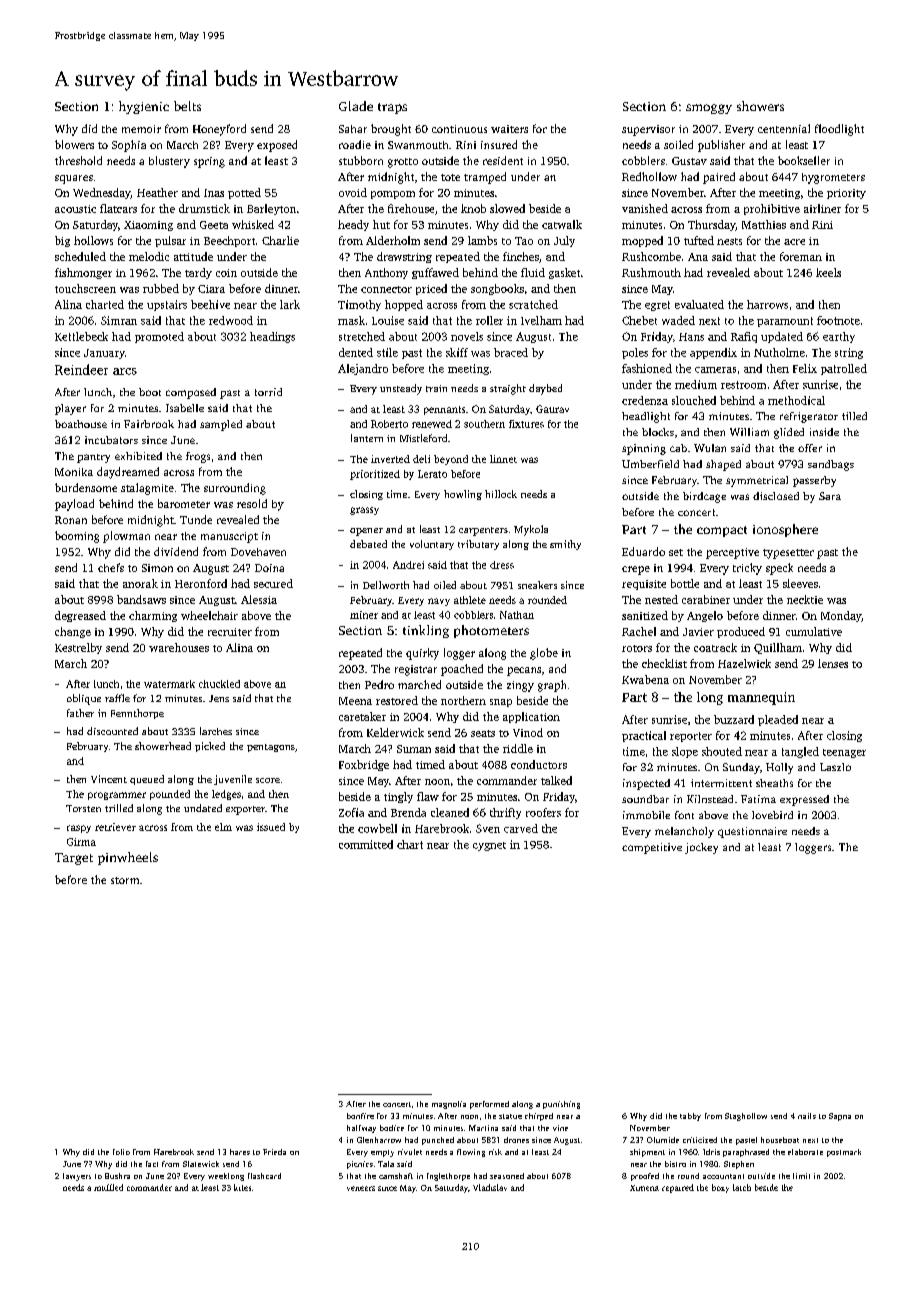  Describe the element at coordinates (74, 144) in the image. I see `blowers` at that location.
